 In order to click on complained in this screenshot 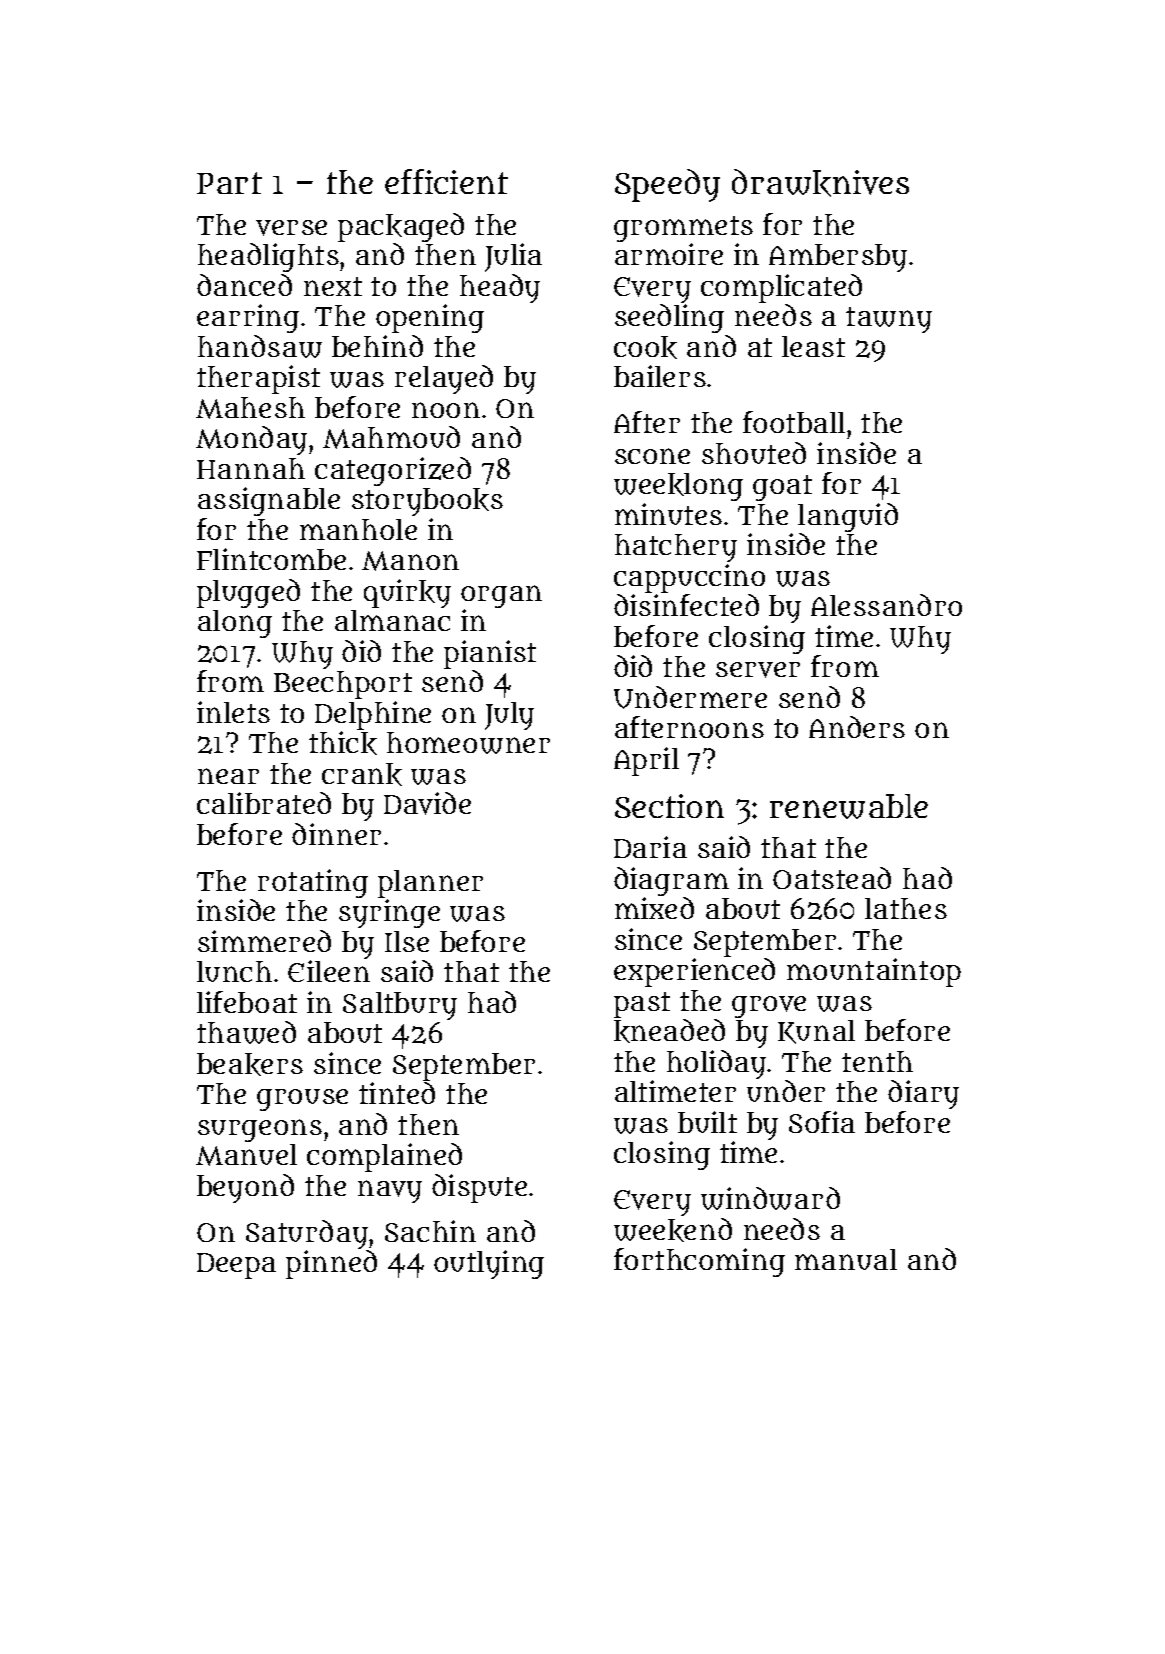, I will do `click(384, 1157)`.
